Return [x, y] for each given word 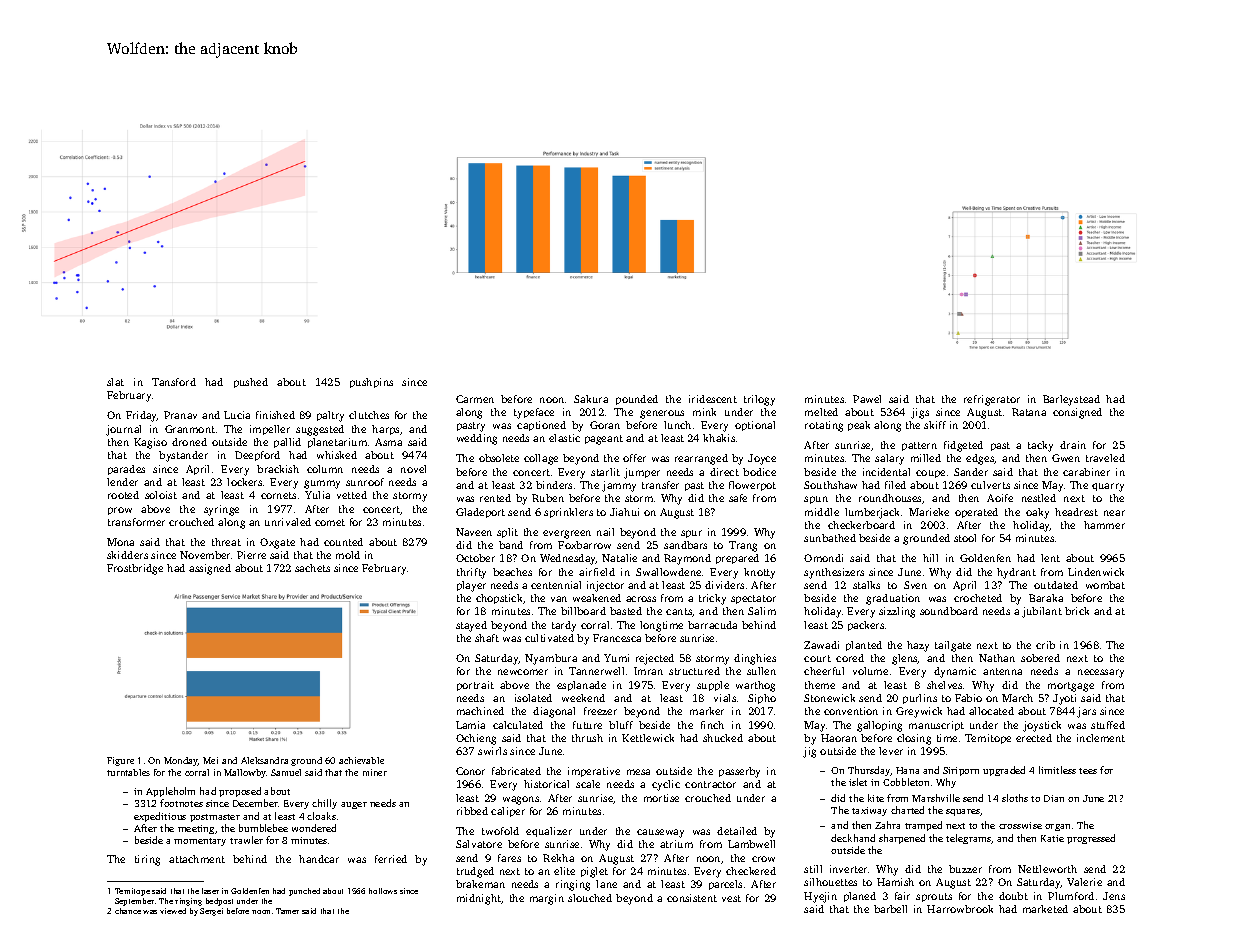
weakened [597, 598]
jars [1086, 712]
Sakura [591, 399]
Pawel [867, 399]
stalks [866, 585]
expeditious [160, 817]
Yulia [317, 495]
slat [115, 382]
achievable [361, 760]
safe [738, 498]
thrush [587, 738]
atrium [676, 844]
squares [963, 812]
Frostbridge [135, 569]
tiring [147, 860]
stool [965, 538]
